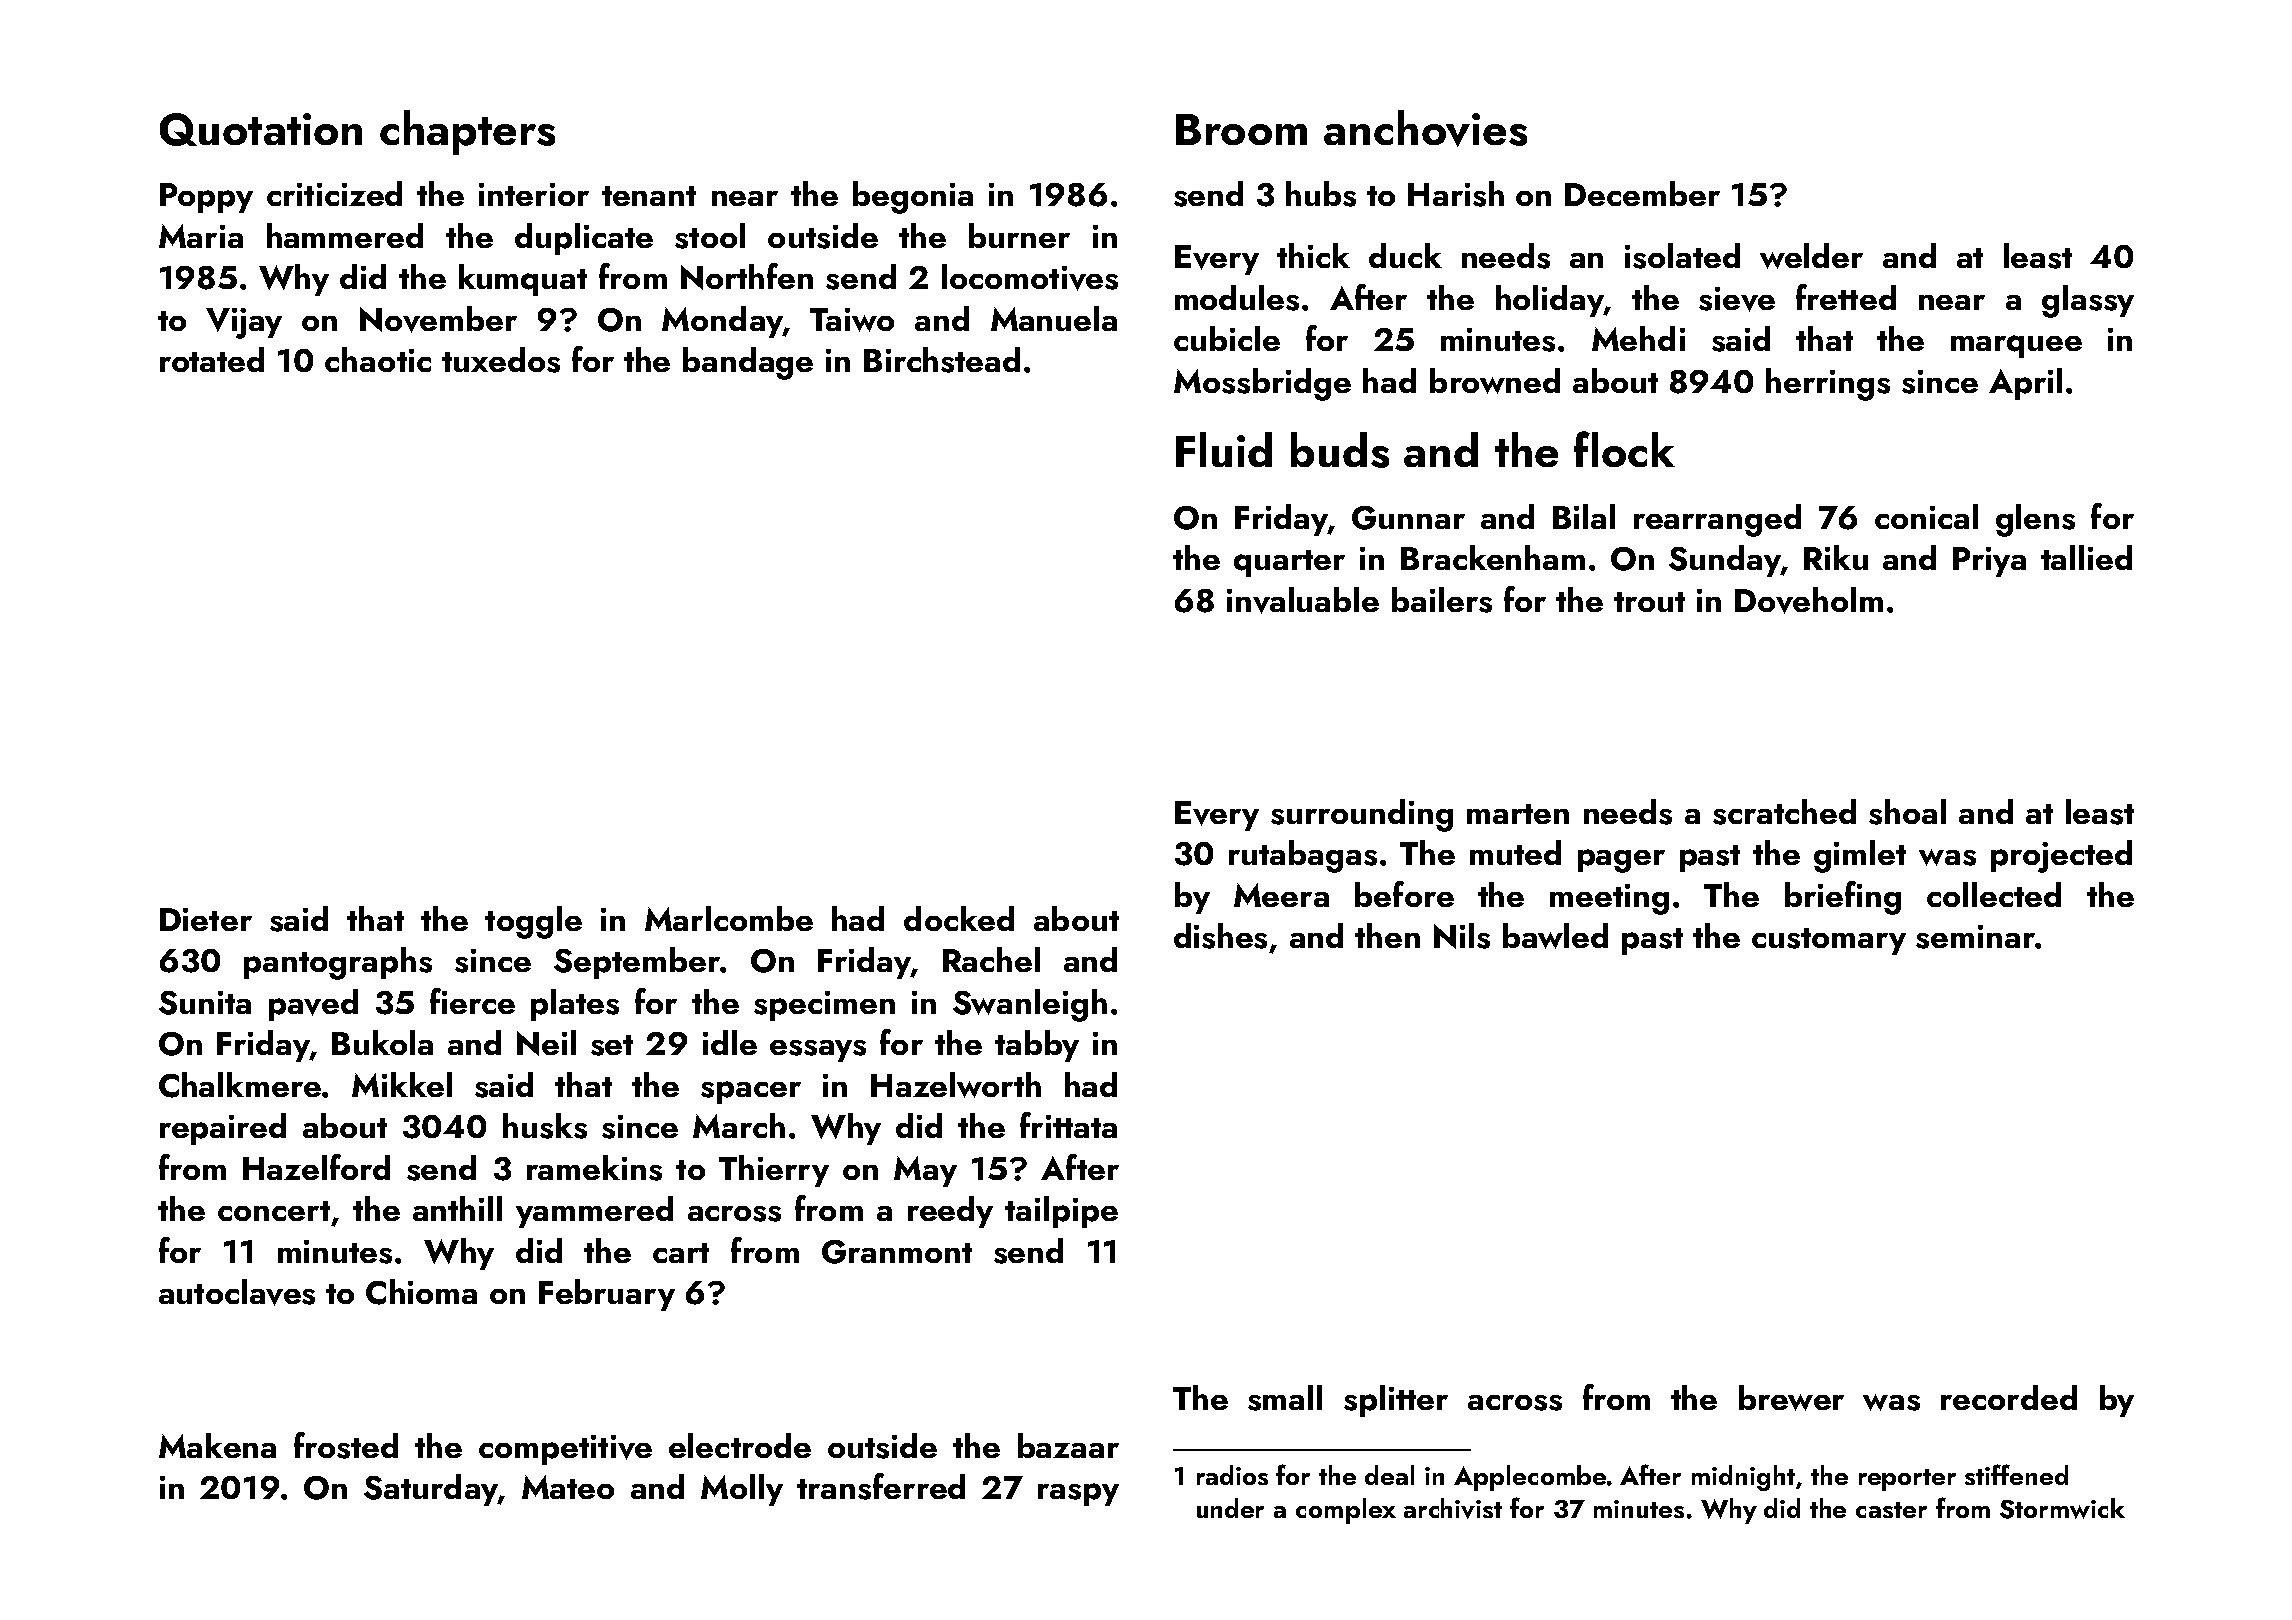 This document has width=2292, height=1620. I want to click on Poppy, so click(206, 198).
